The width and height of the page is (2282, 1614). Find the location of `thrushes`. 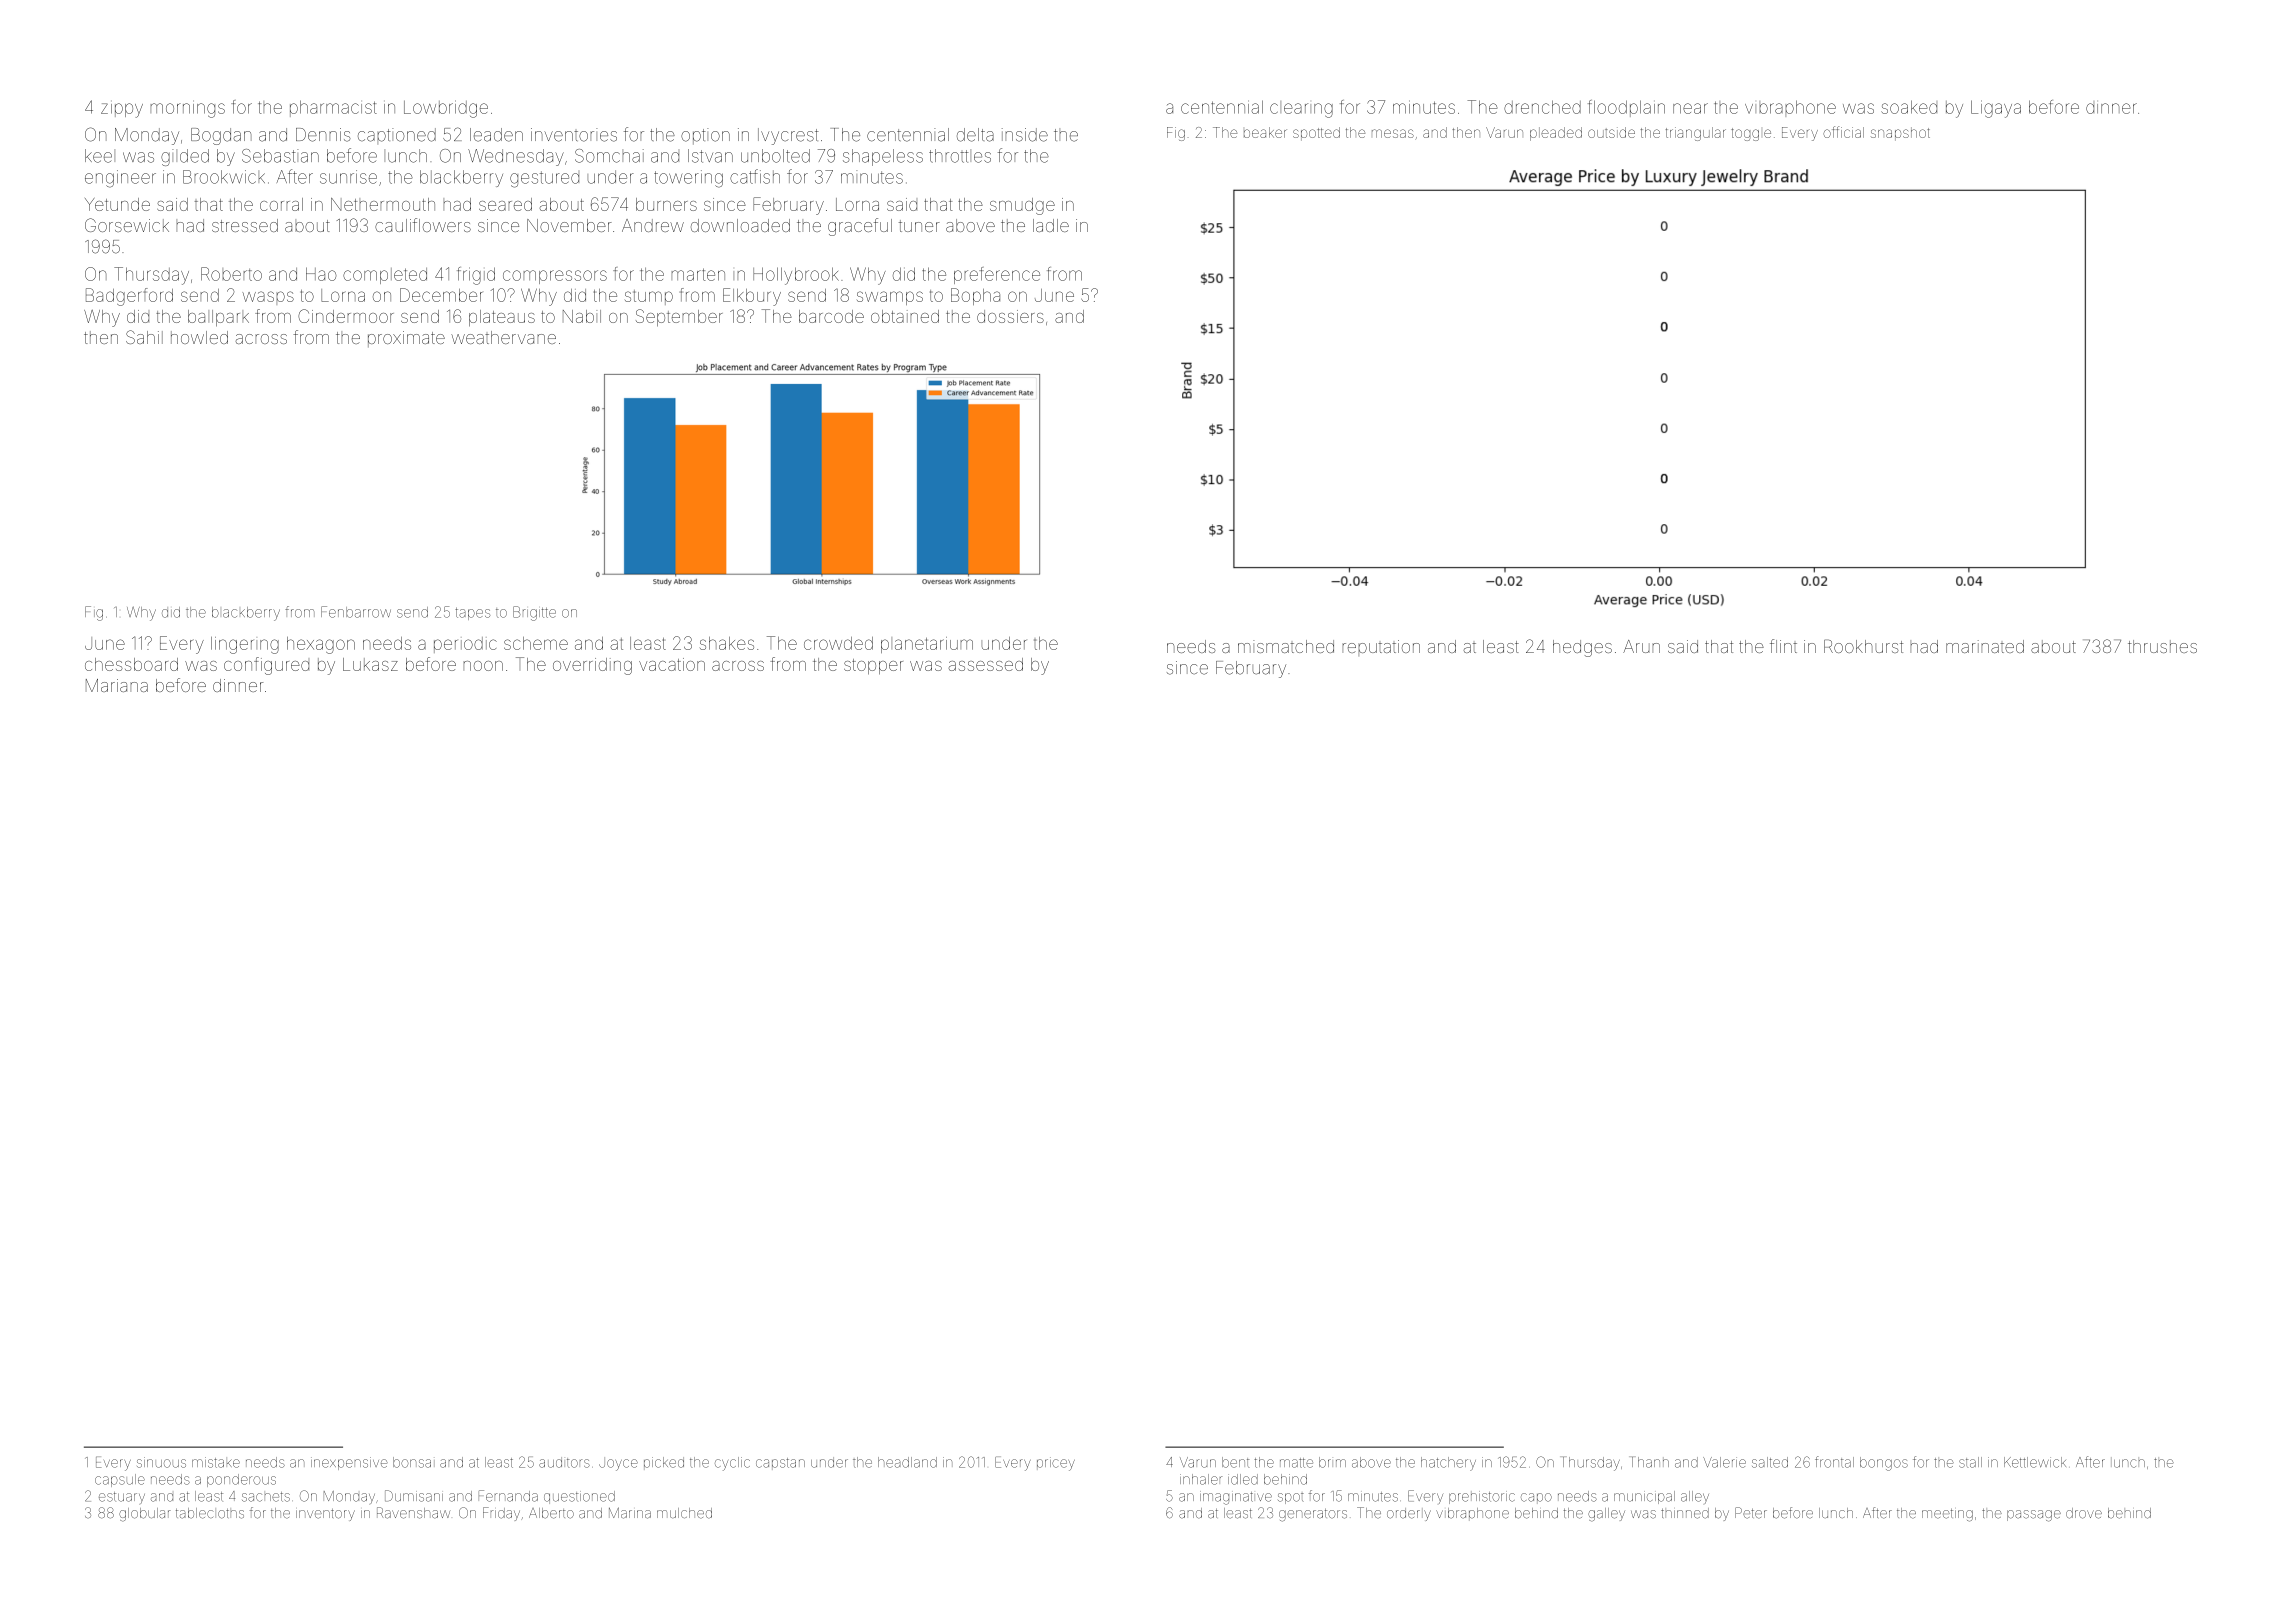

thrushes is located at coordinates (2162, 646).
